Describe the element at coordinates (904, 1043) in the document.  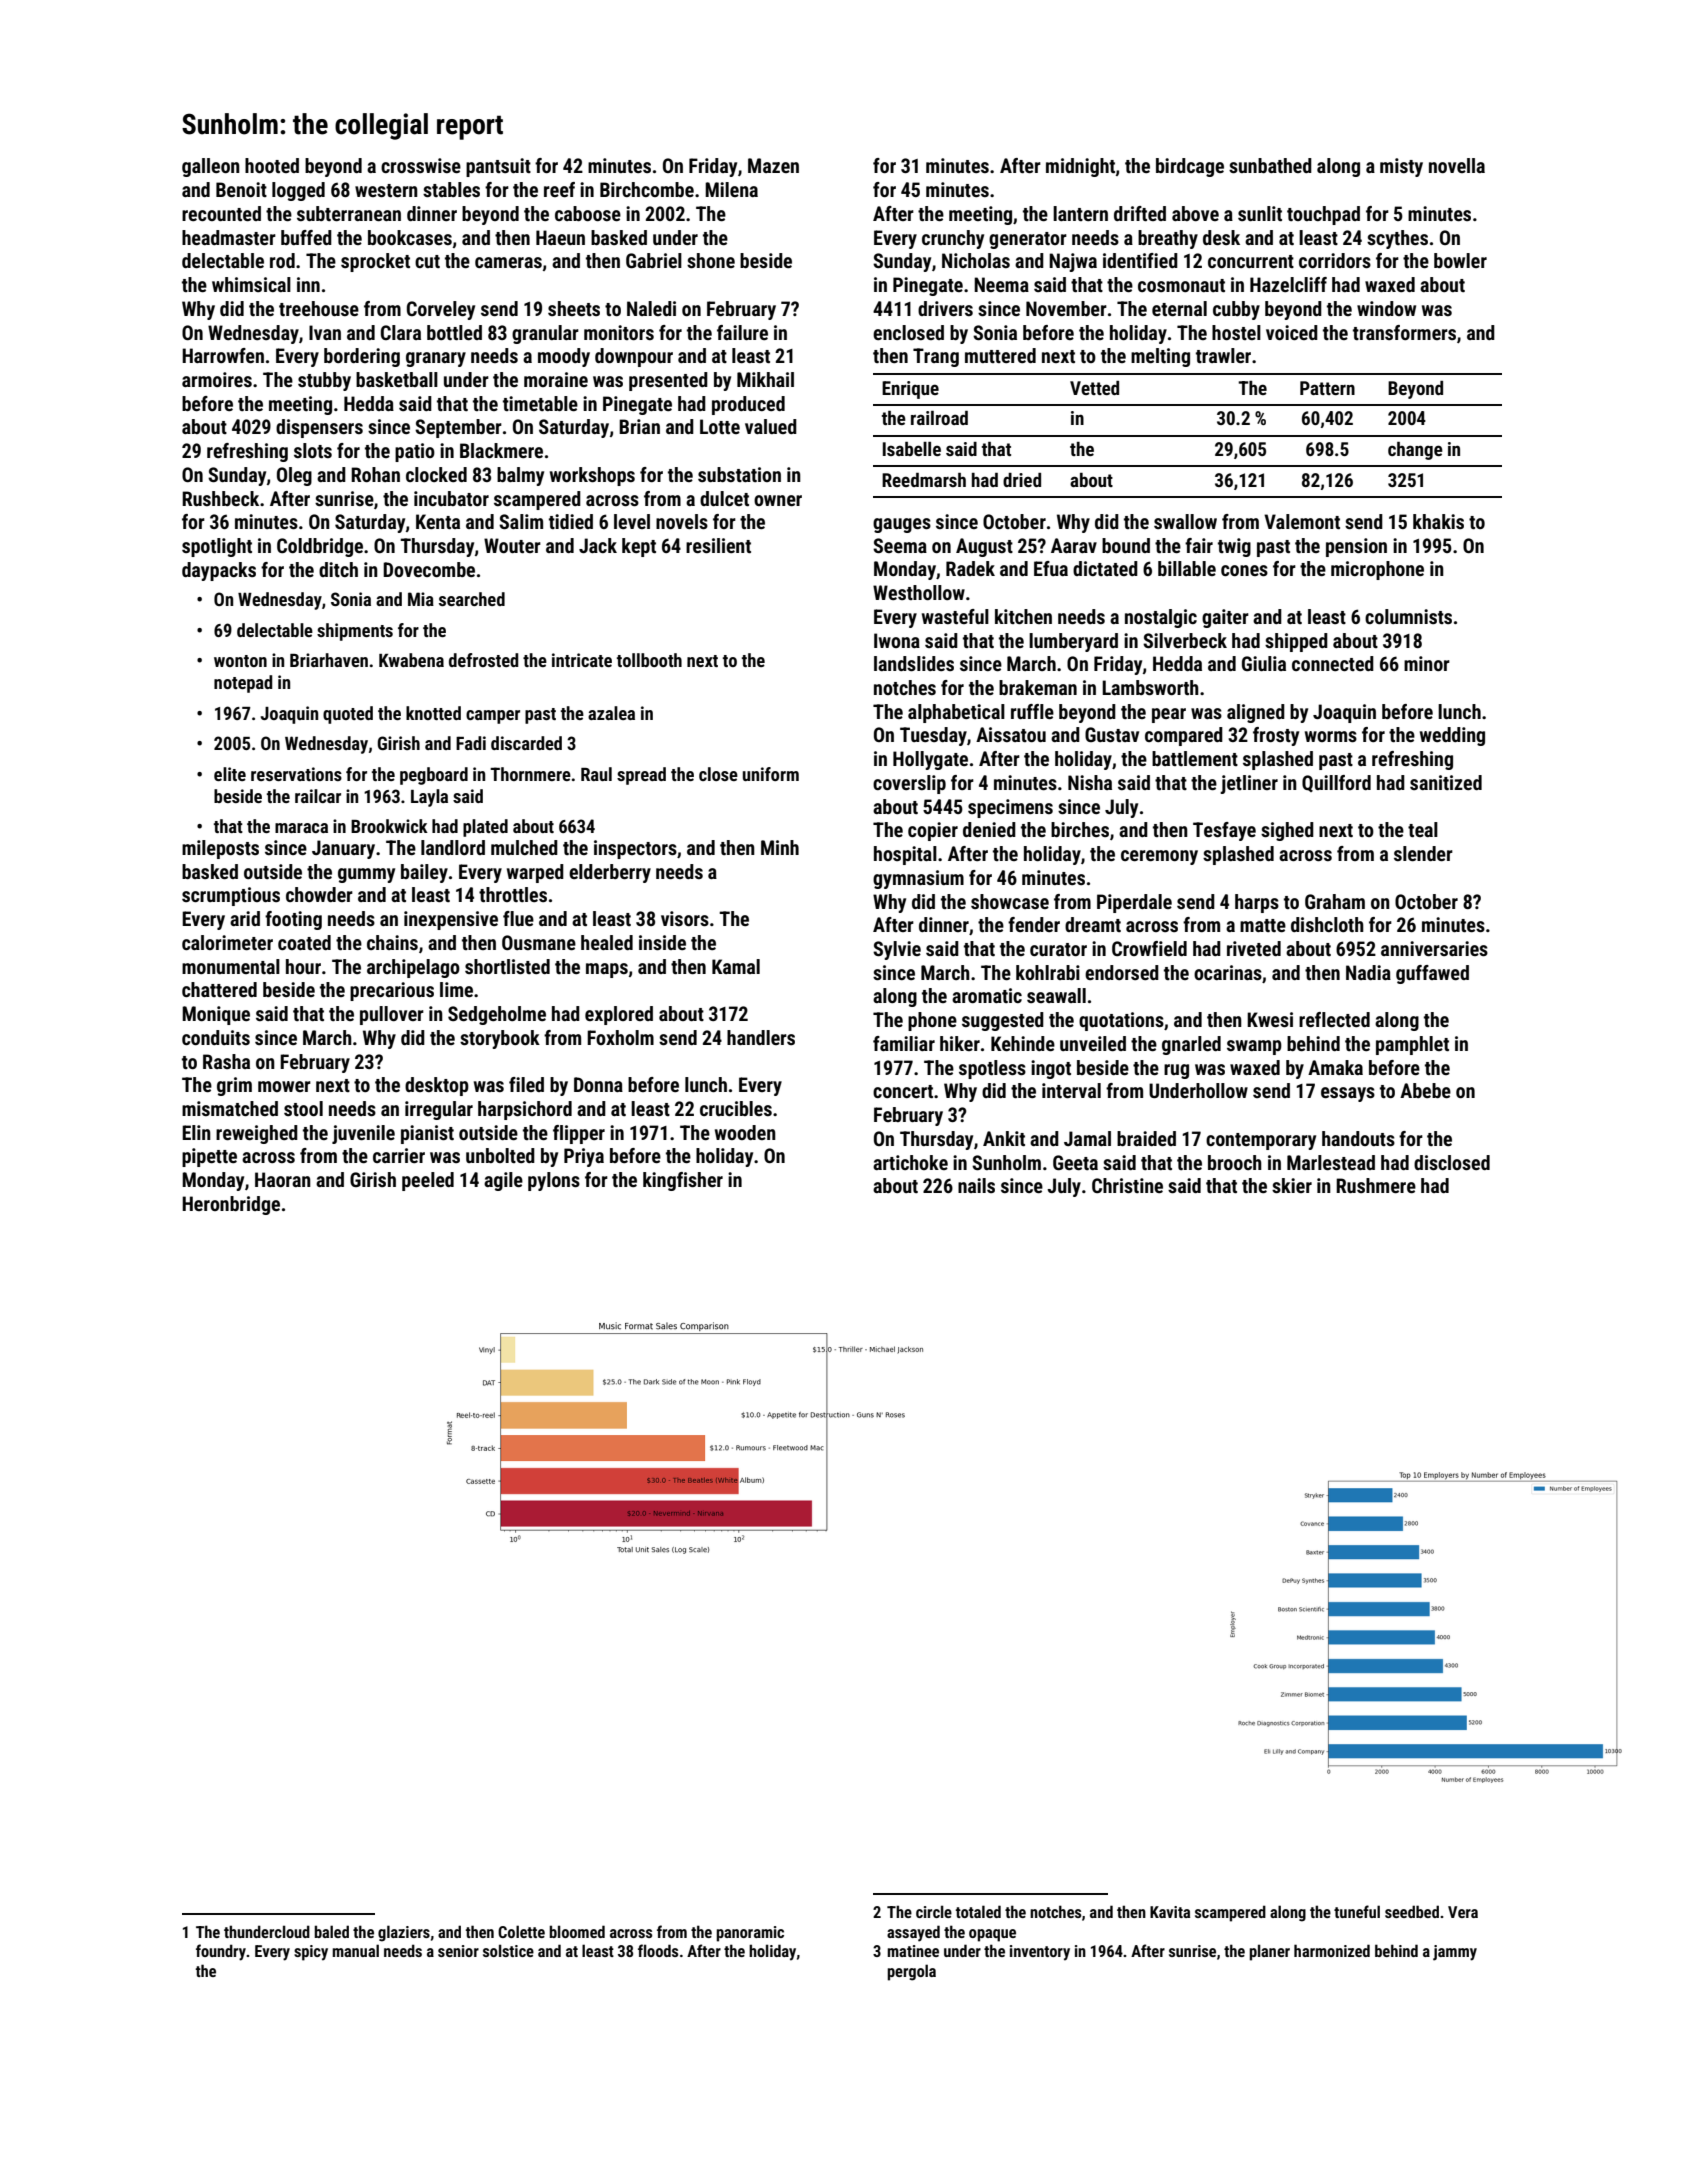
I see `familiar` at that location.
